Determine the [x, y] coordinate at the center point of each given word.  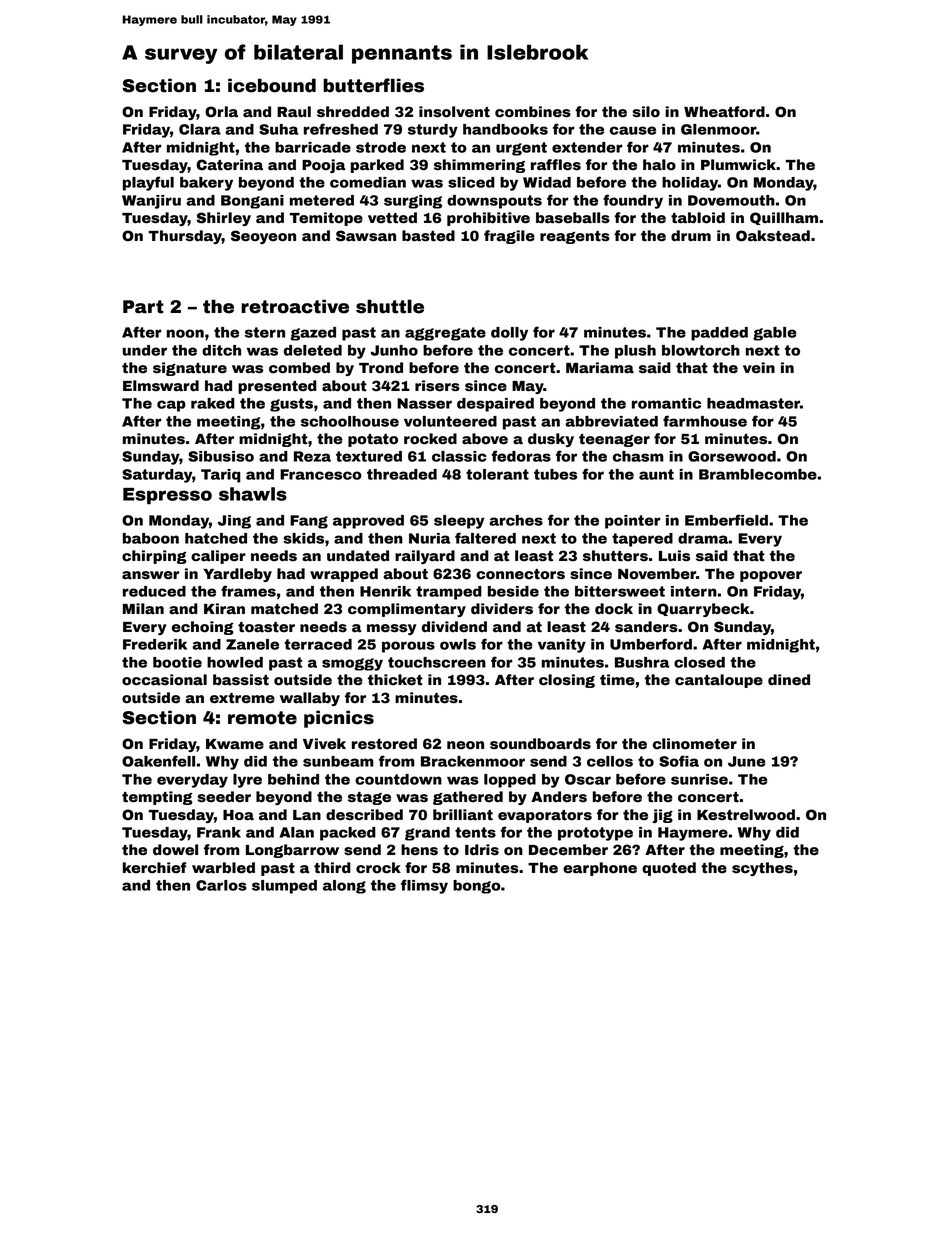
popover [771, 576]
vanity [562, 646]
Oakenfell [158, 761]
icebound [272, 85]
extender [587, 147]
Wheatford [724, 112]
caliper [218, 557]
